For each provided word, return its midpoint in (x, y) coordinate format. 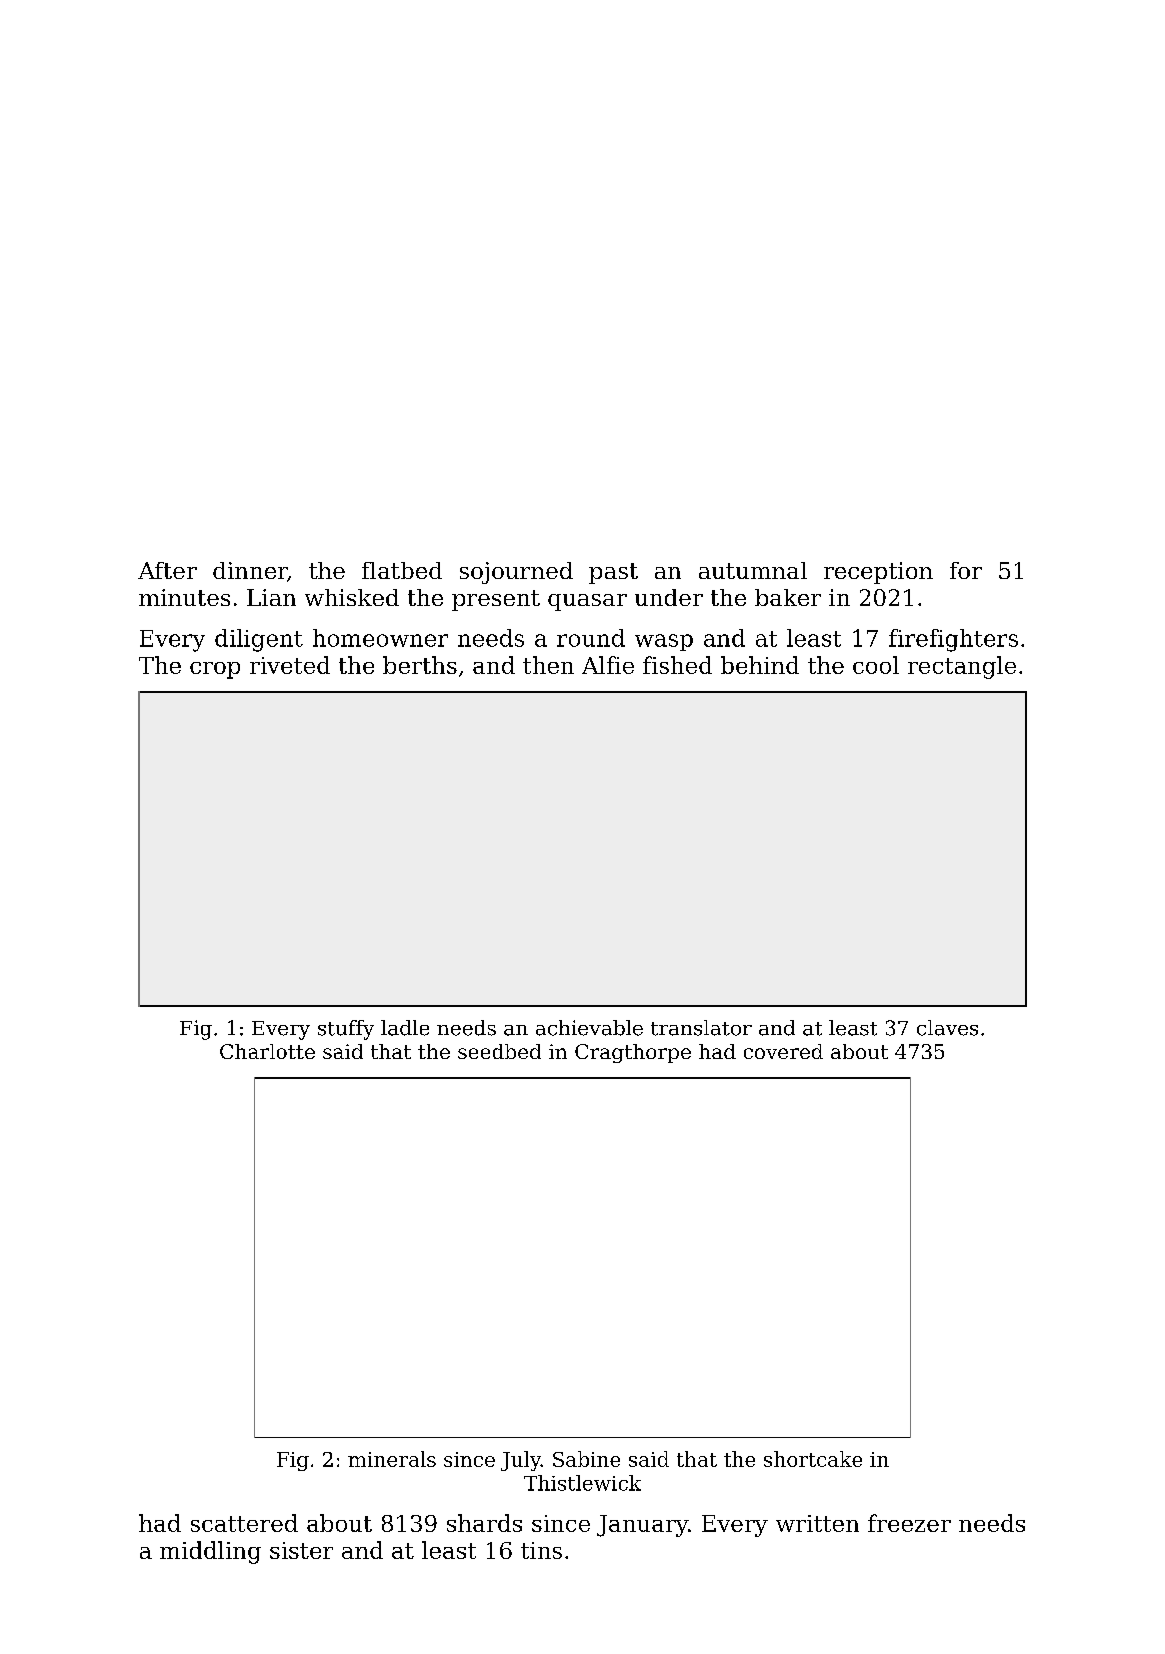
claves (947, 1028)
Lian (271, 597)
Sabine (586, 1459)
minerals (392, 1459)
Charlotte (267, 1051)
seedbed (499, 1051)
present (496, 600)
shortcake (813, 1459)
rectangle (962, 667)
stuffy (346, 1030)
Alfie (608, 665)
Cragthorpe (633, 1053)
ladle (405, 1028)
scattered (244, 1523)
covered (783, 1051)
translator (701, 1028)
